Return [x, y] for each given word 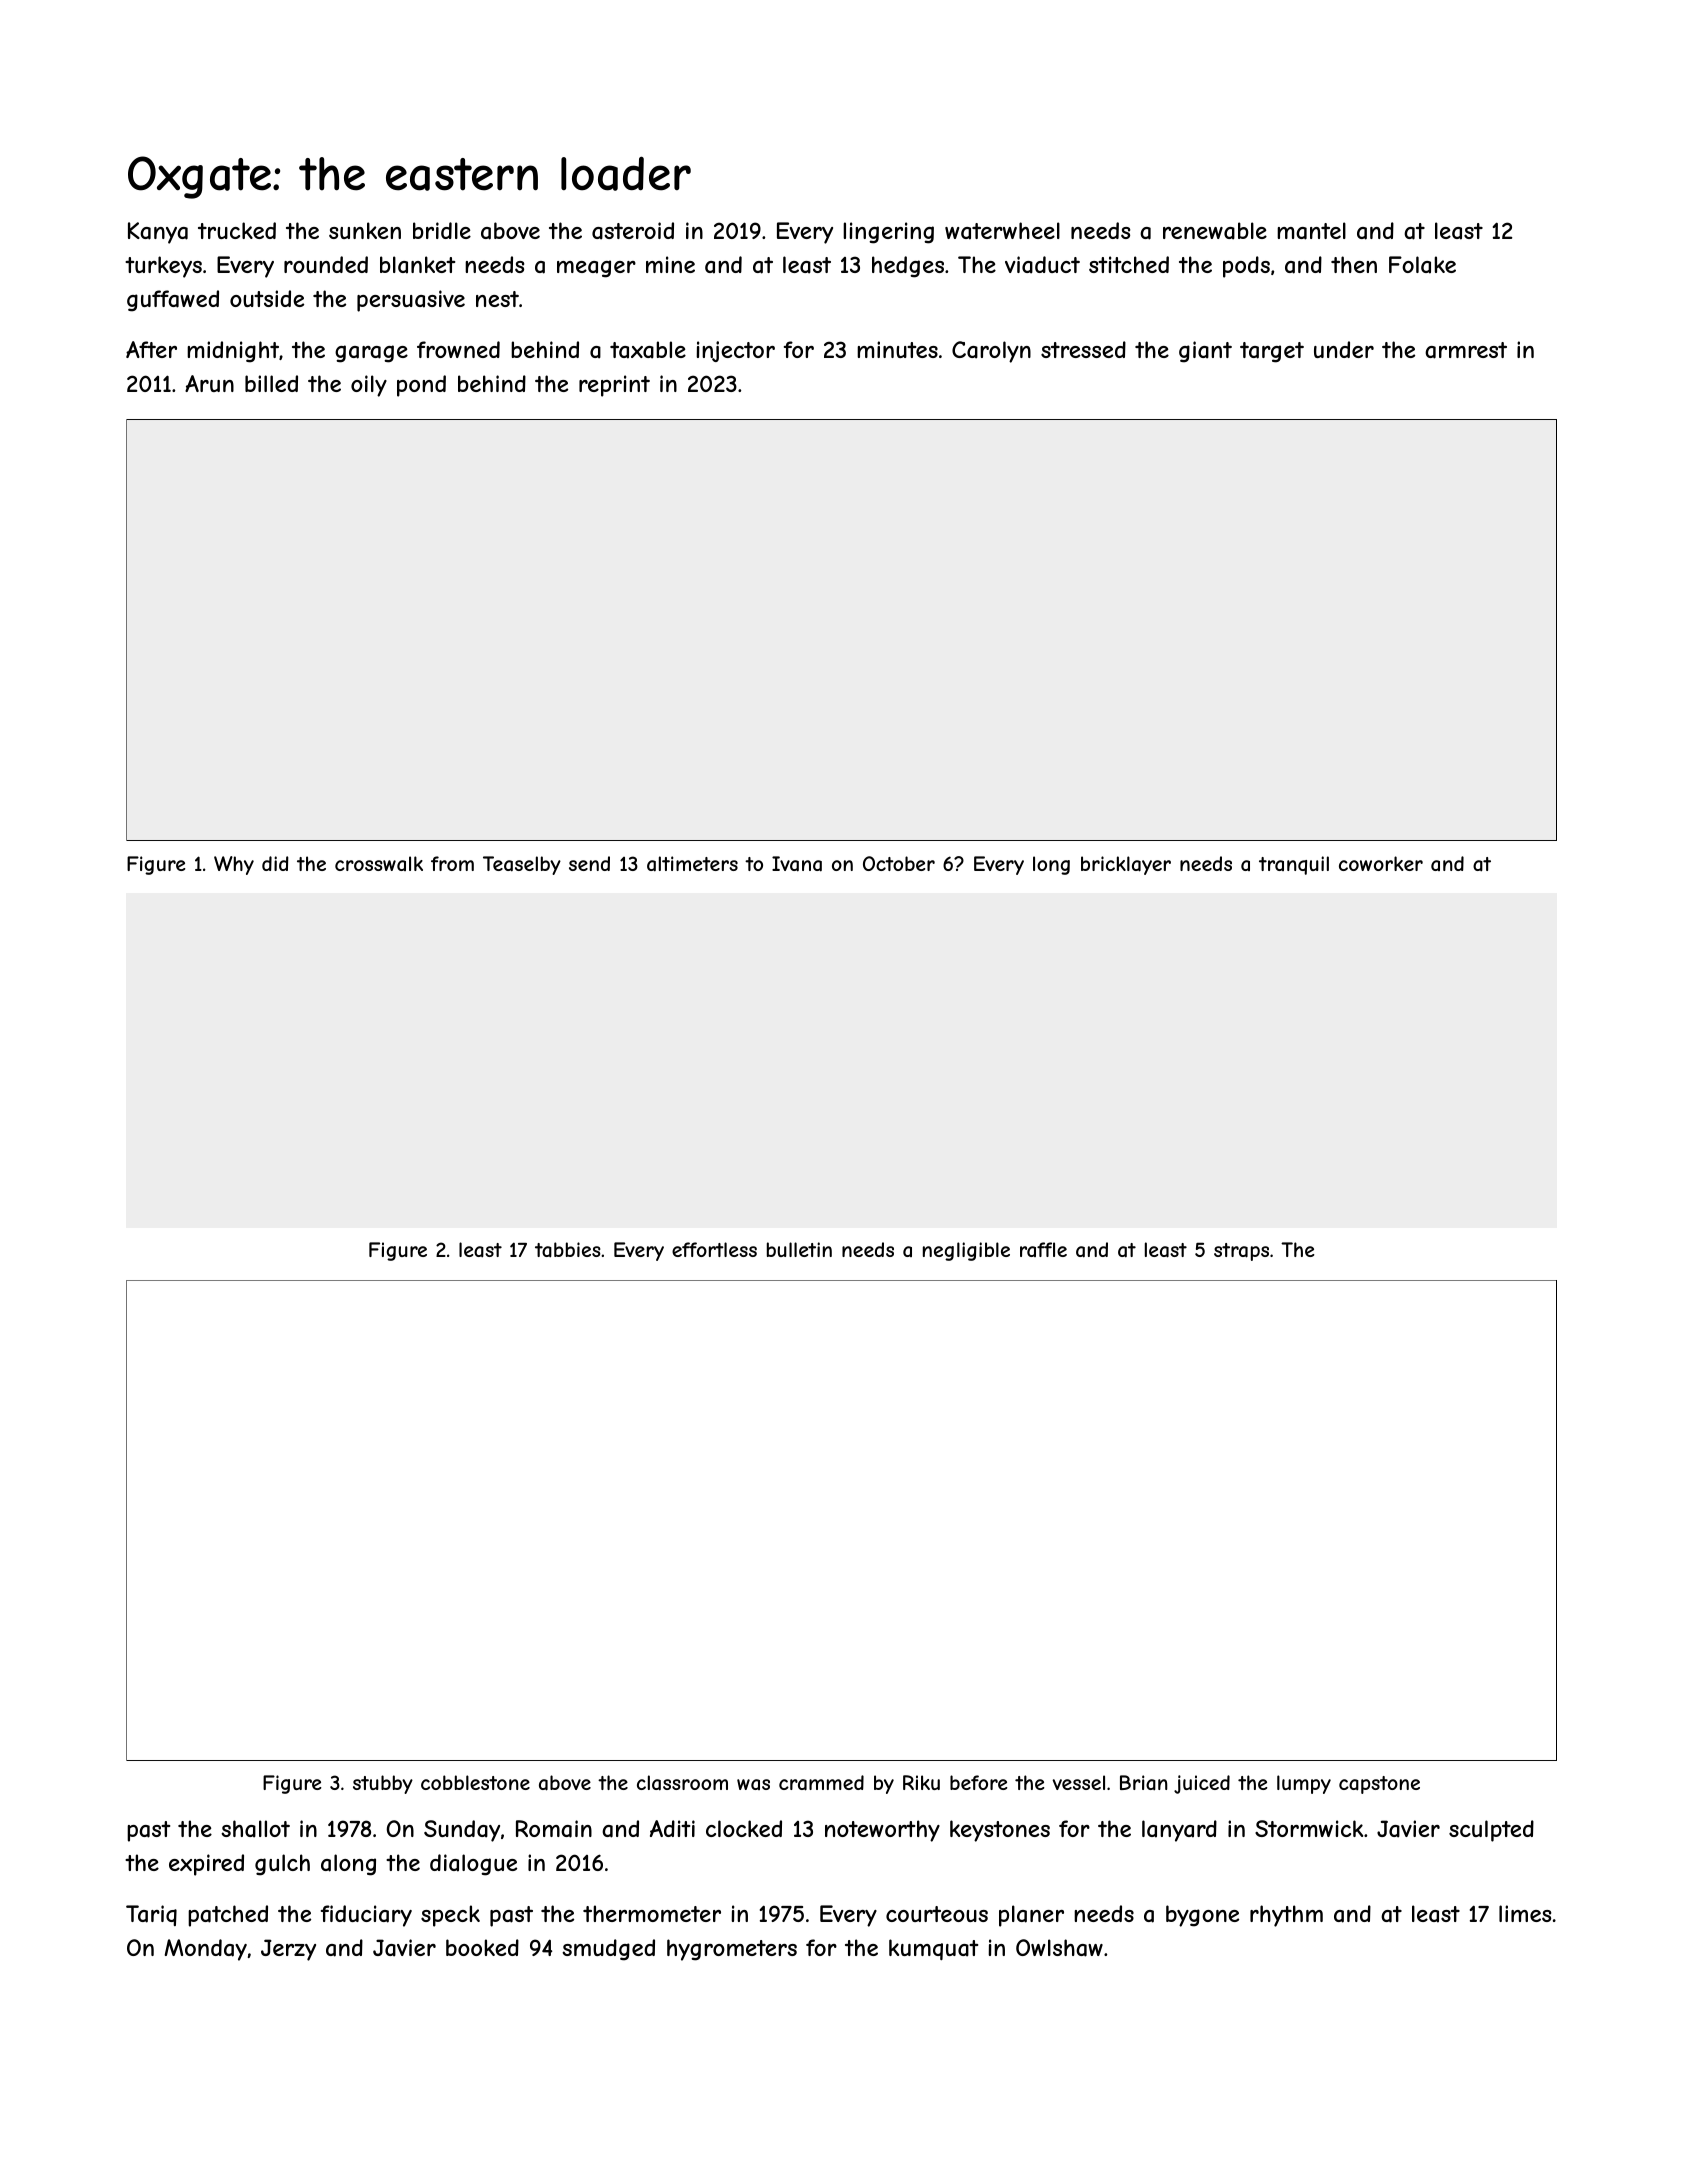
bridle [442, 230]
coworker [1381, 863]
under [1344, 349]
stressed [1083, 349]
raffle [1043, 1249]
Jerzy [288, 1950]
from [452, 863]
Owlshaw [1059, 1948]
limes [1525, 1913]
